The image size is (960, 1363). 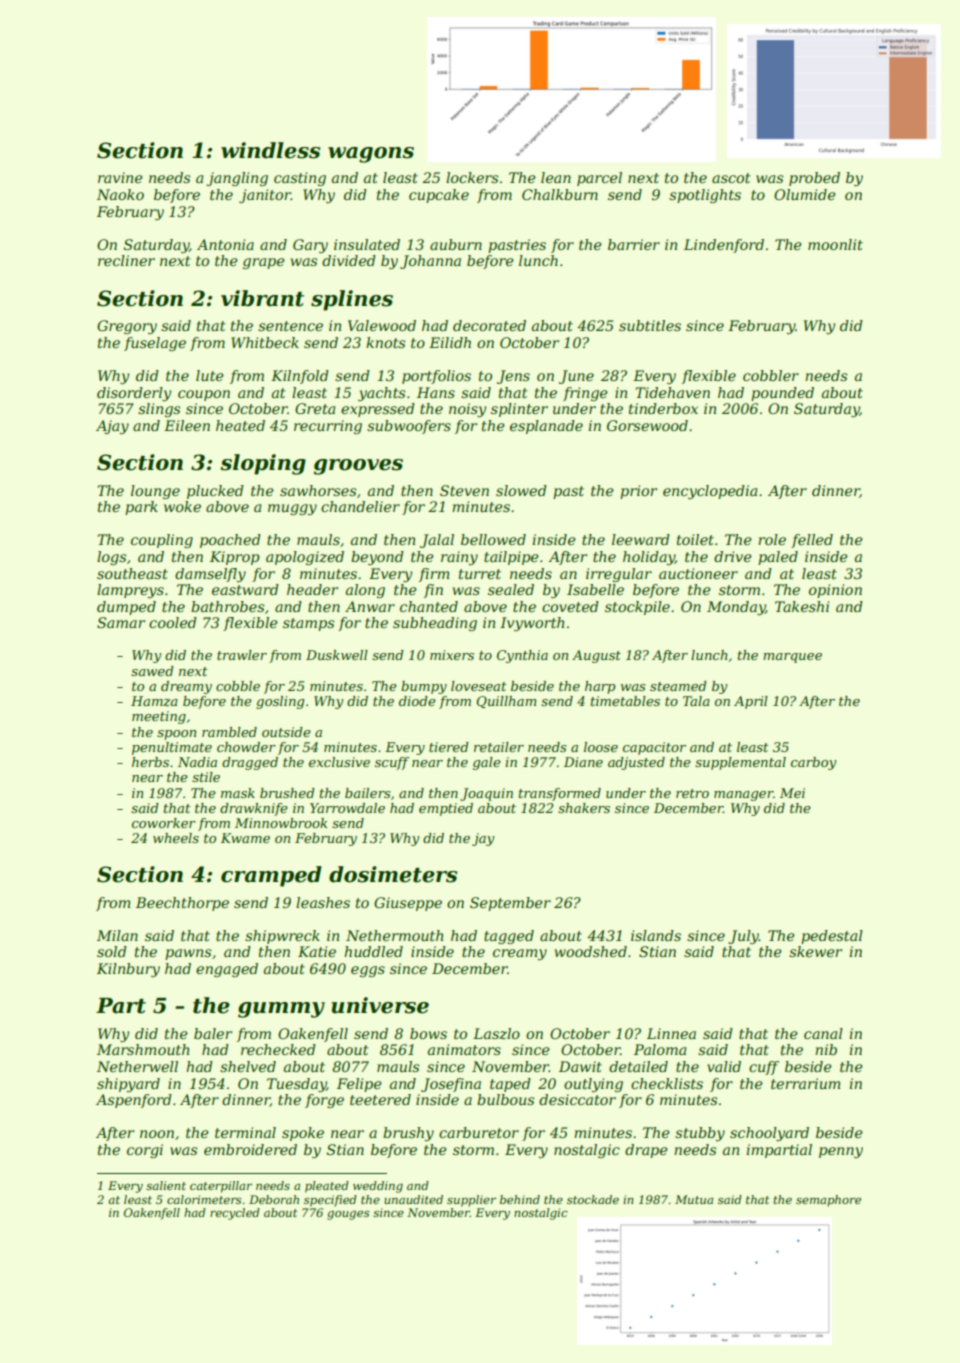 I want to click on barrier, so click(x=634, y=244).
